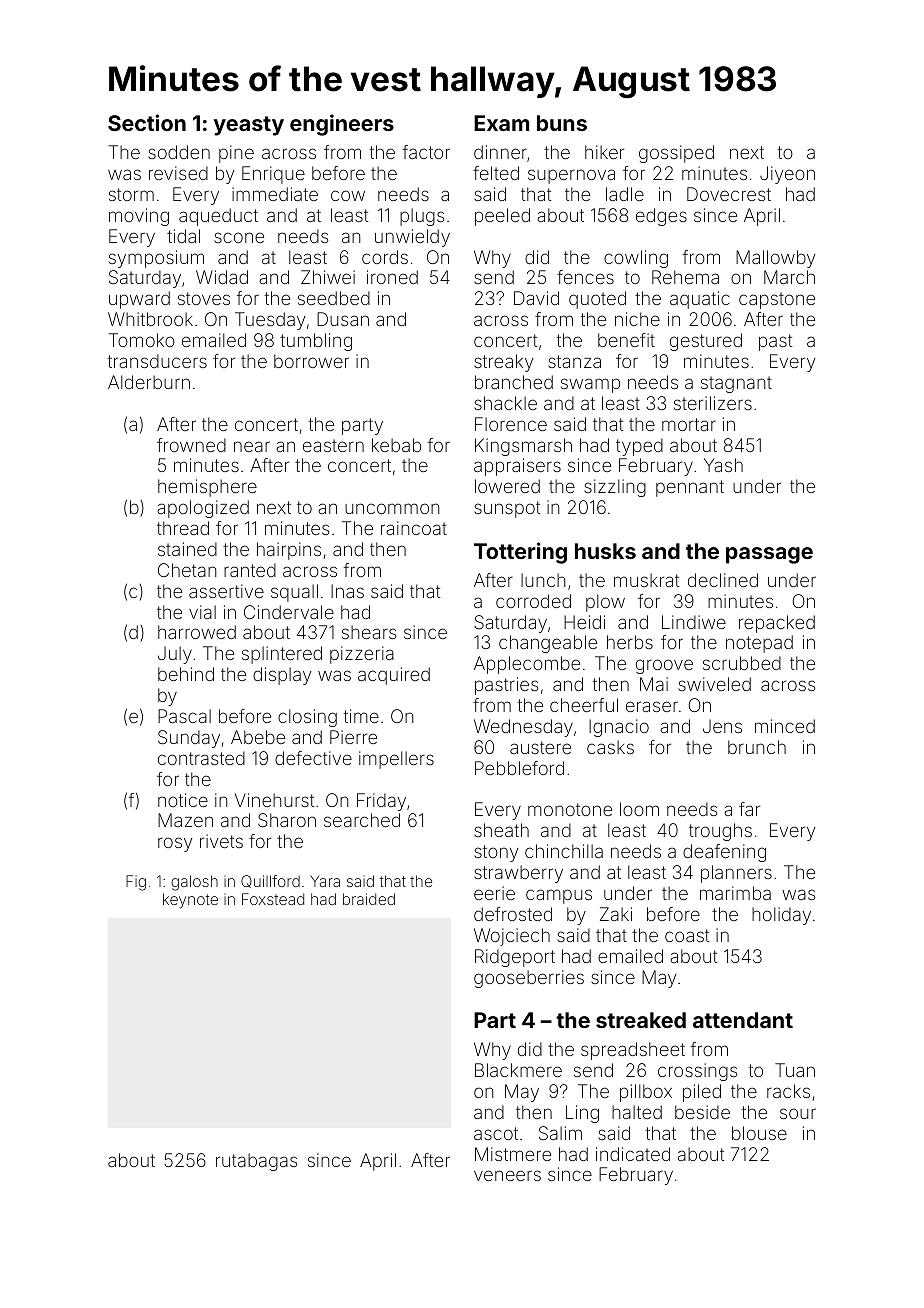 The width and height of the page is (924, 1308). What do you see at coordinates (749, 809) in the page?
I see `far` at bounding box center [749, 809].
